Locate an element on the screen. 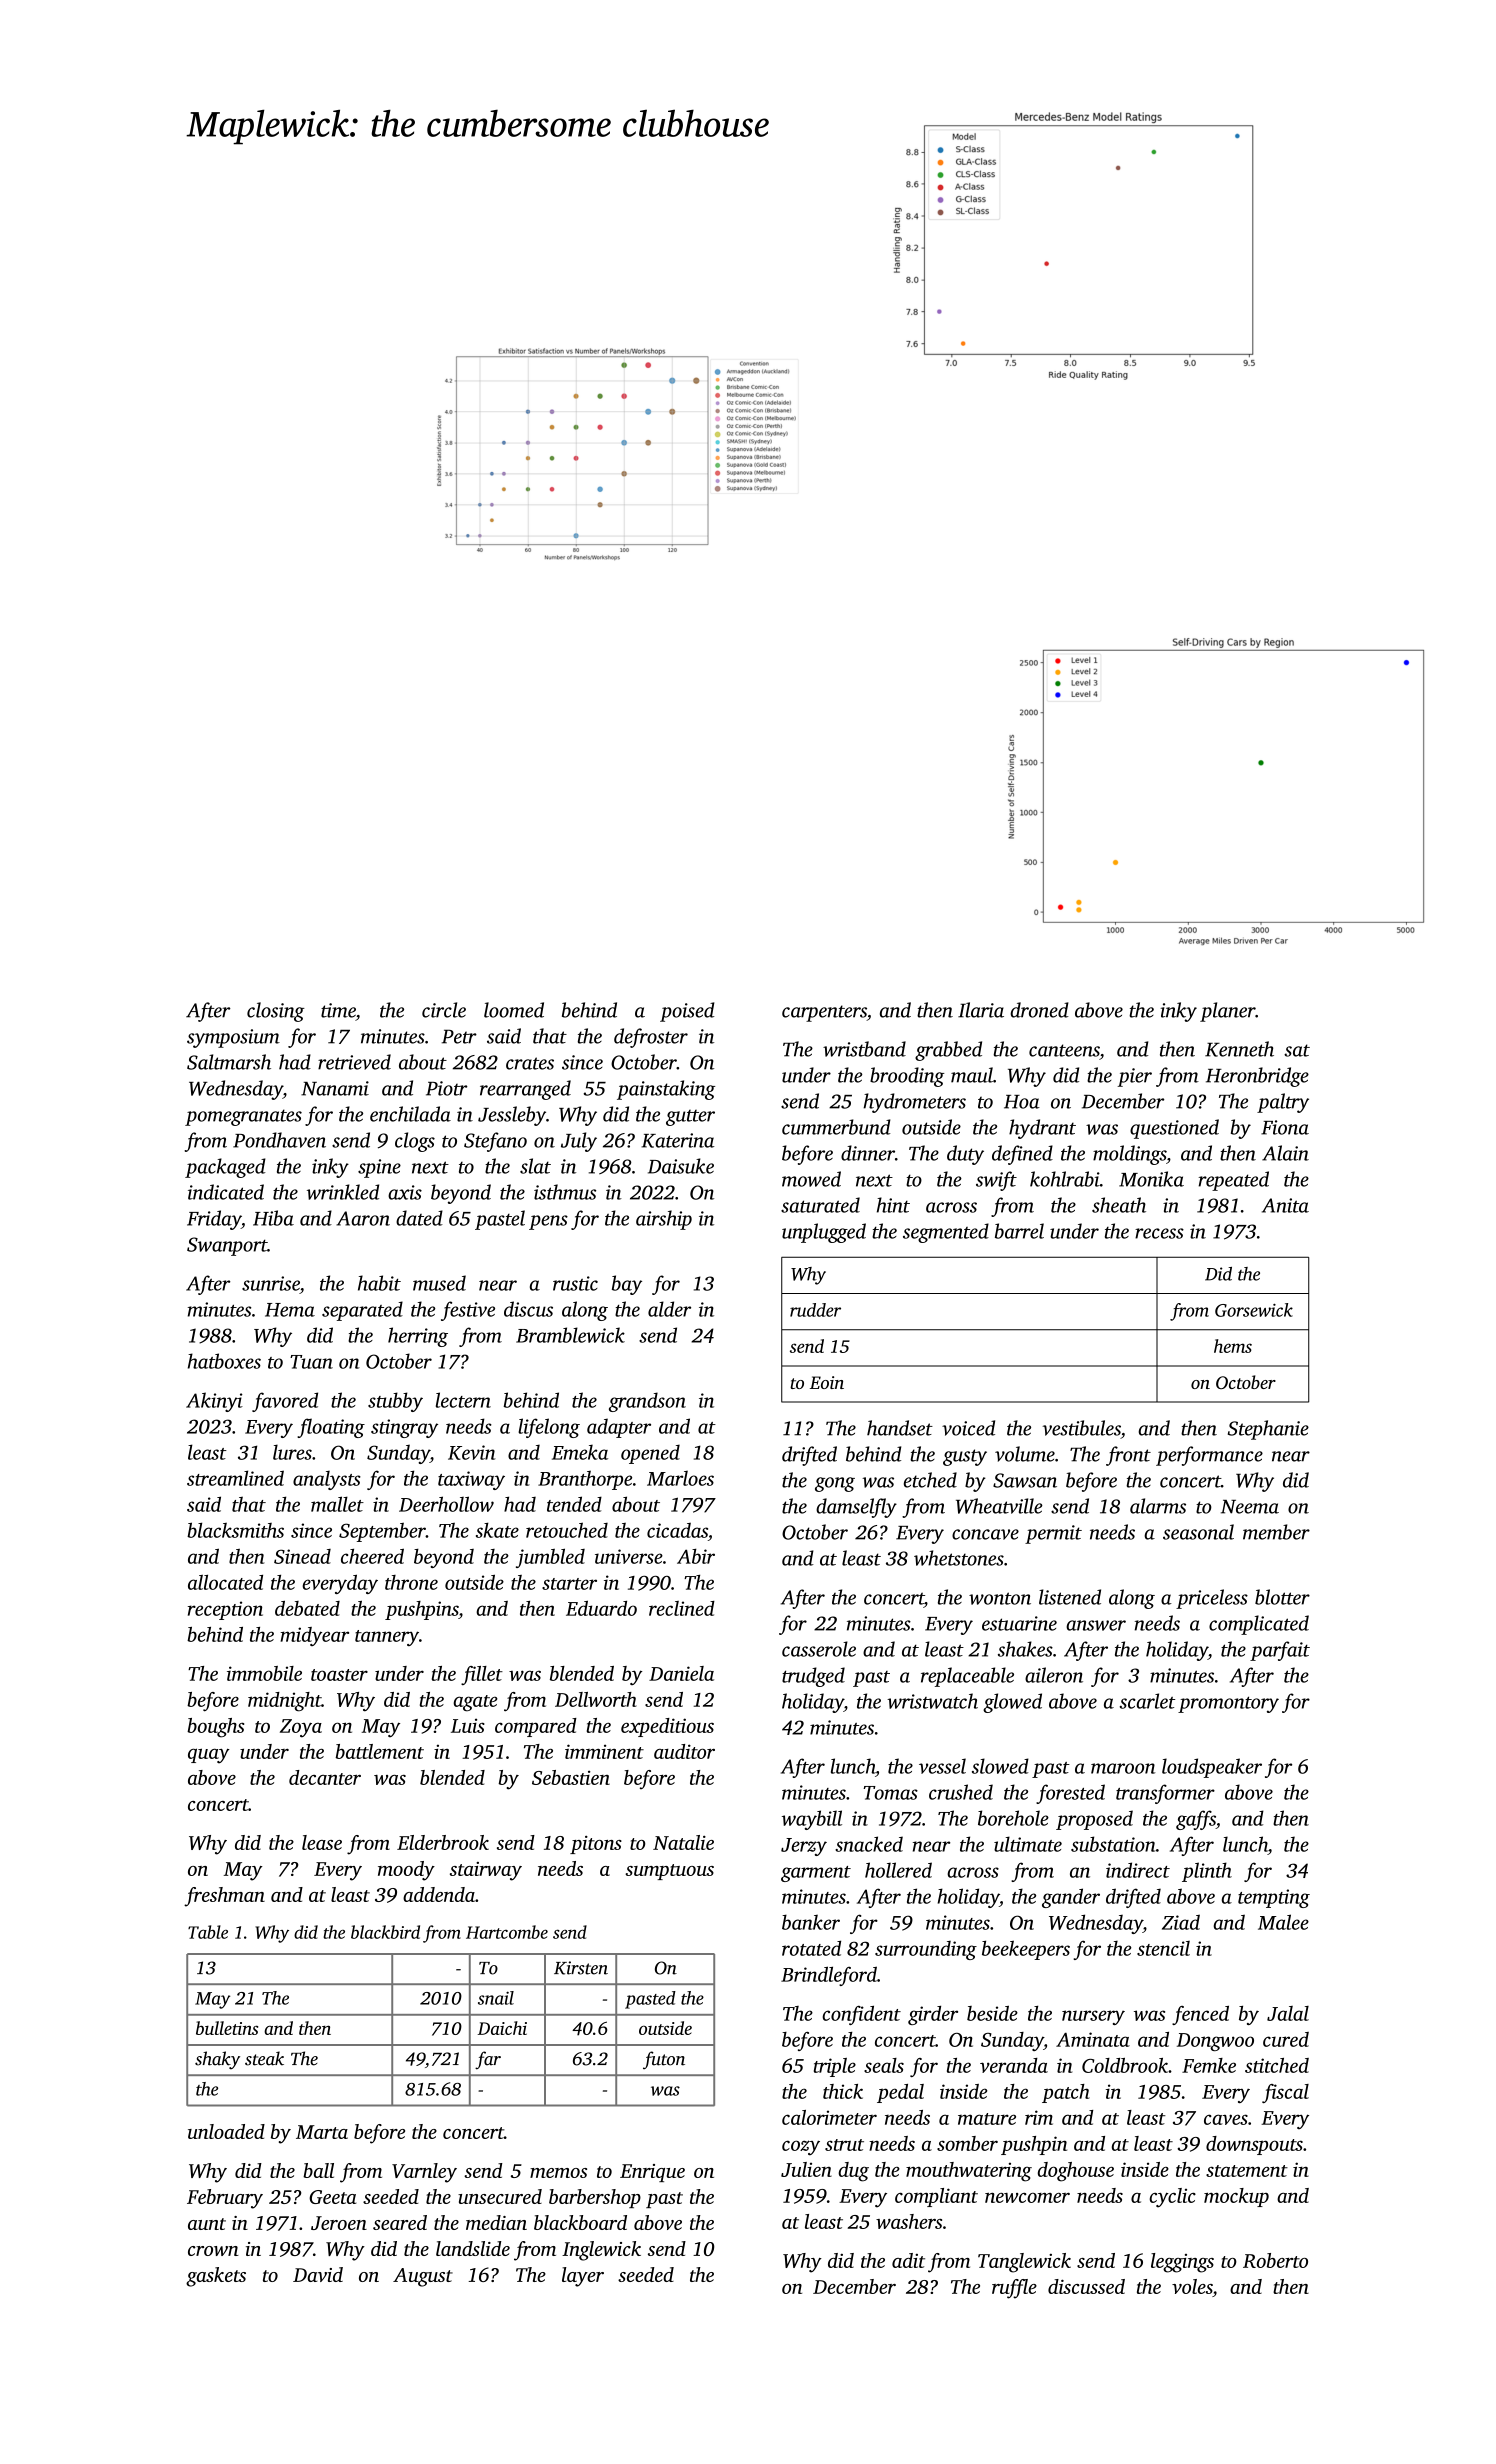 The width and height of the screenshot is (1496, 2464). blotter is located at coordinates (1282, 1597).
